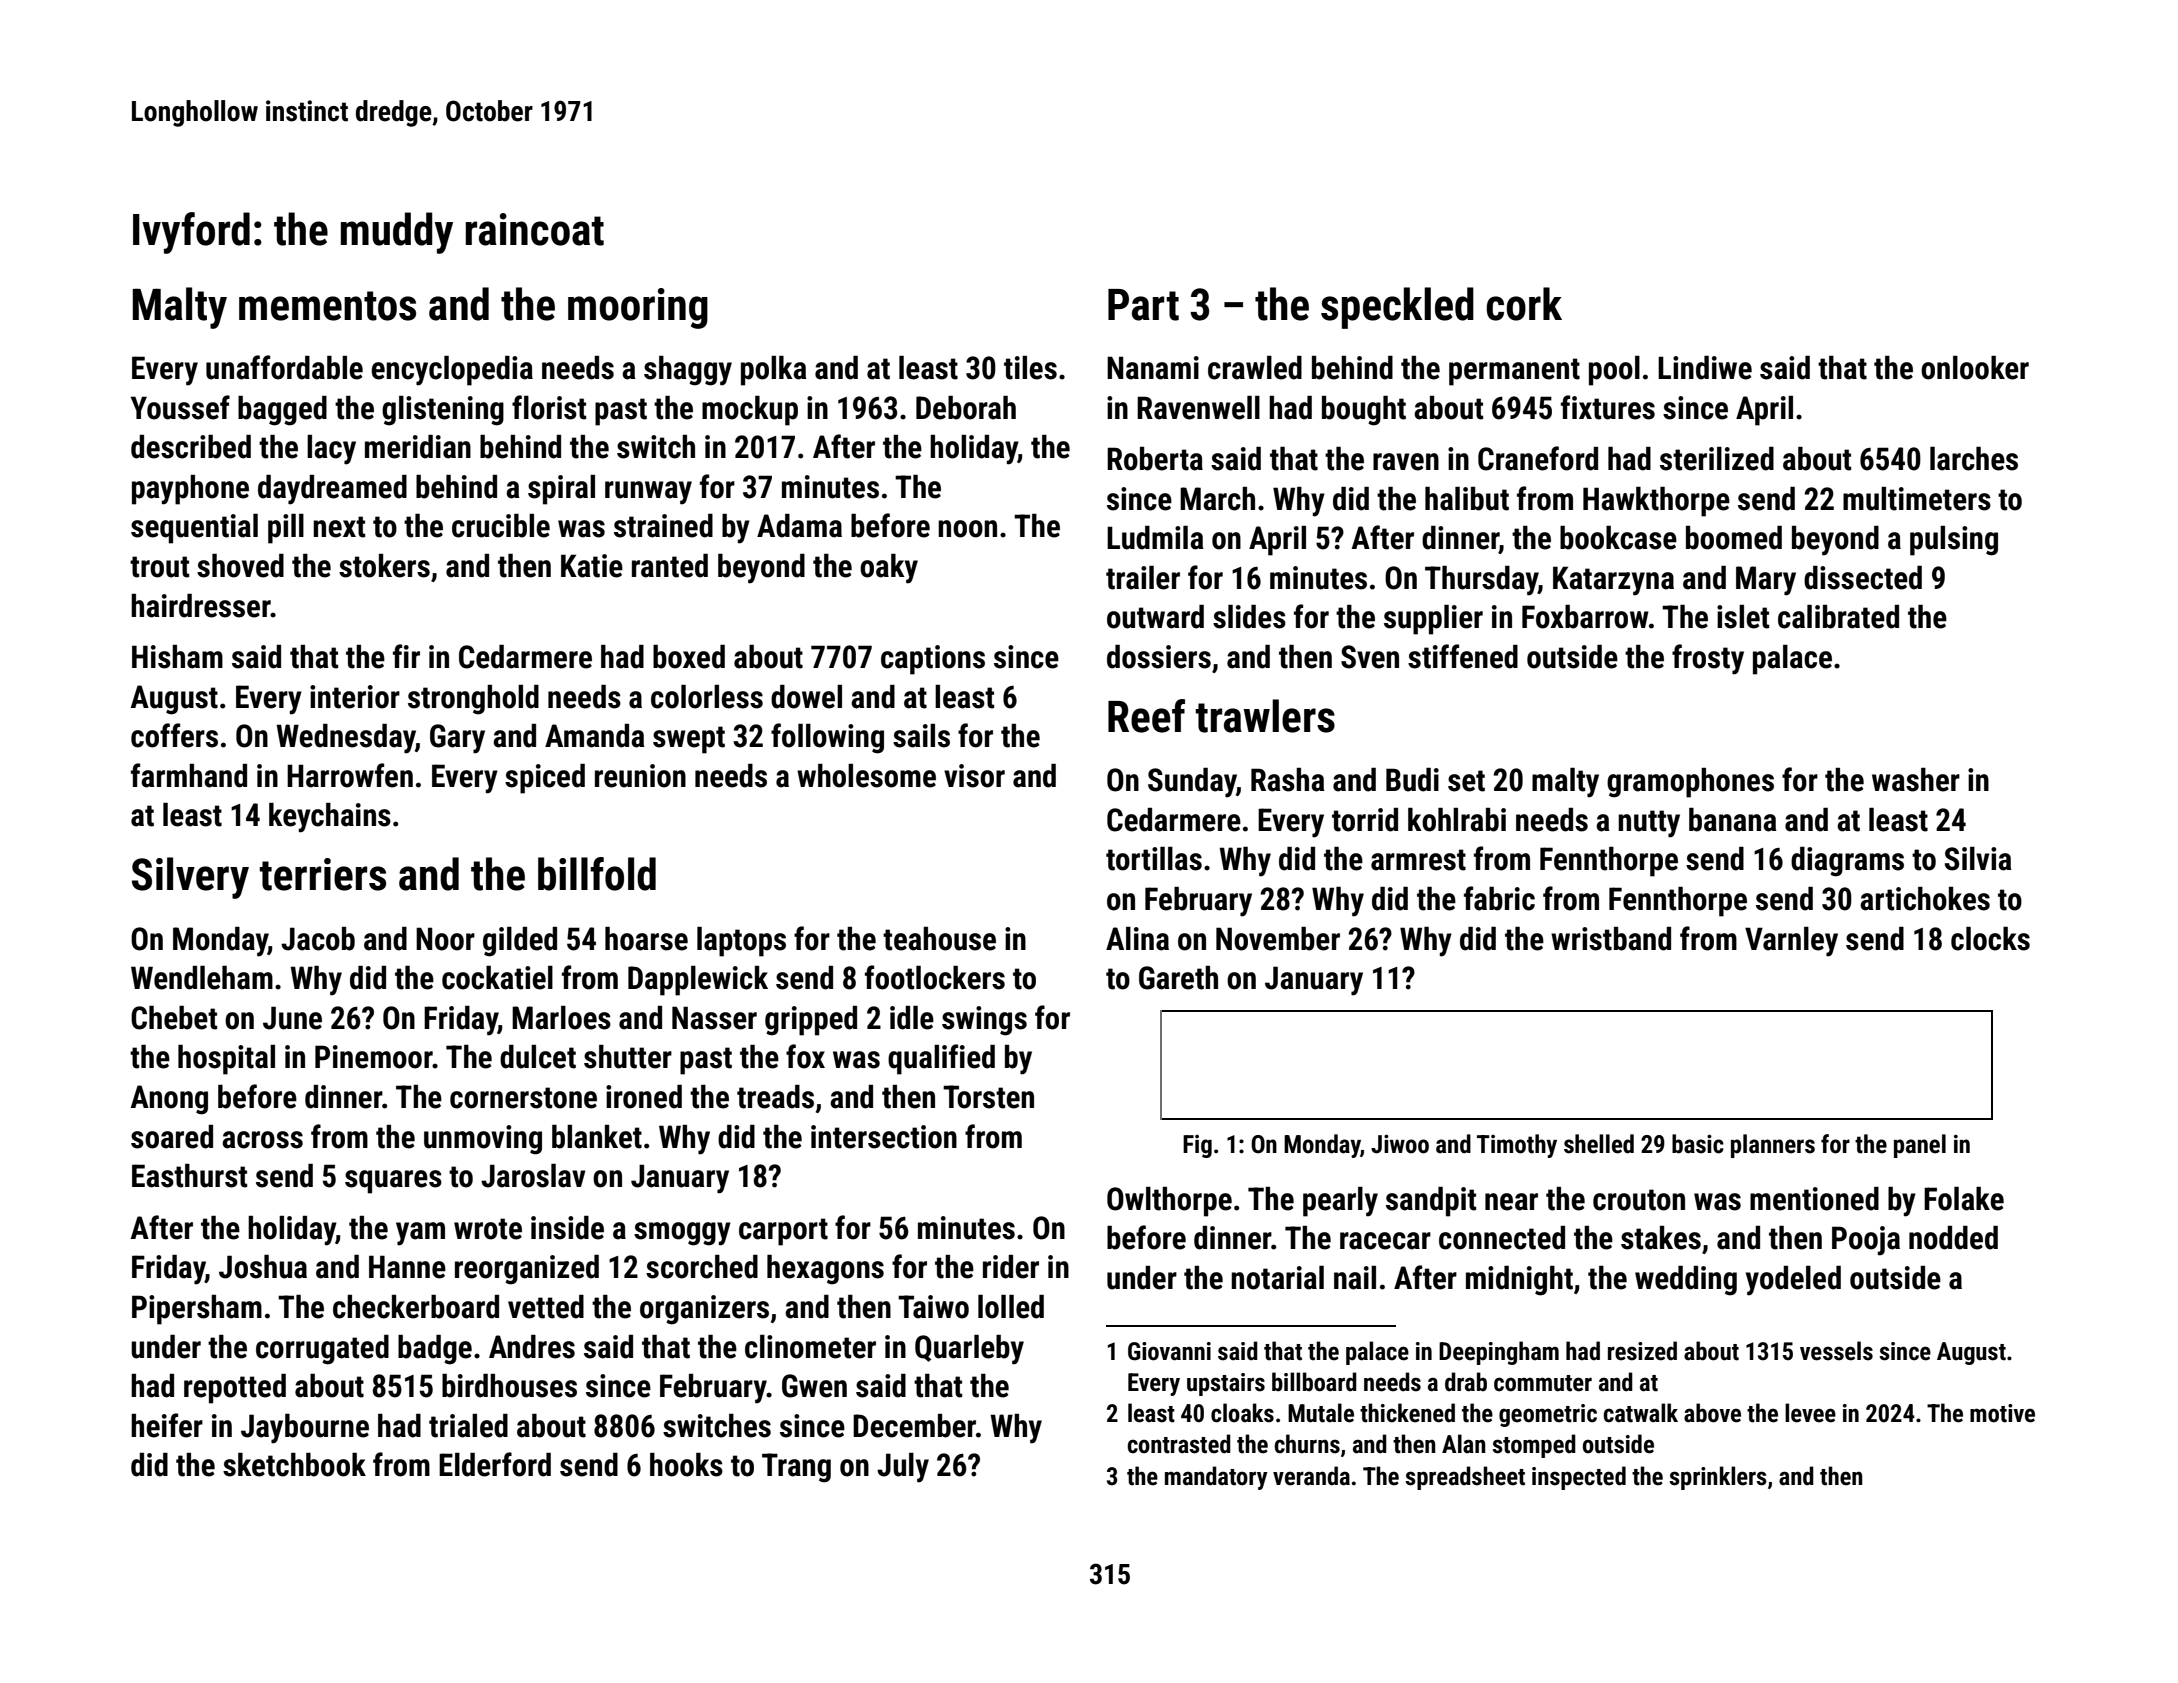 This page has height=1683, width=2178. What do you see at coordinates (190, 878) in the page?
I see `Silvery` at bounding box center [190, 878].
